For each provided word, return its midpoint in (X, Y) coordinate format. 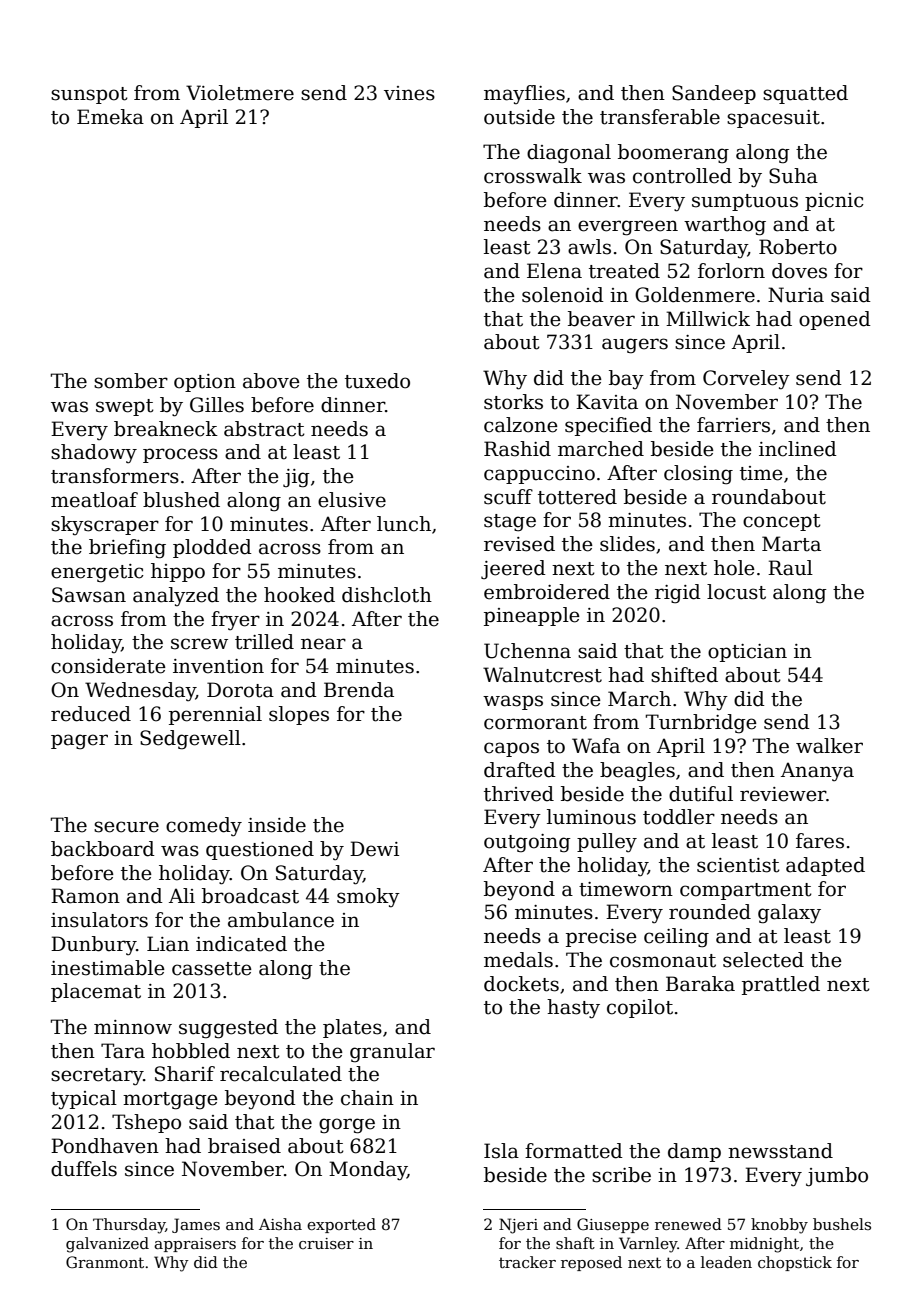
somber (131, 381)
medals (518, 960)
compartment (746, 891)
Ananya (817, 772)
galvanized (107, 1245)
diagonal (569, 154)
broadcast (250, 896)
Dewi (374, 849)
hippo (178, 572)
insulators (99, 920)
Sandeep (714, 94)
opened (835, 320)
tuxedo (377, 381)
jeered (513, 569)
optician (747, 653)
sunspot (89, 95)
